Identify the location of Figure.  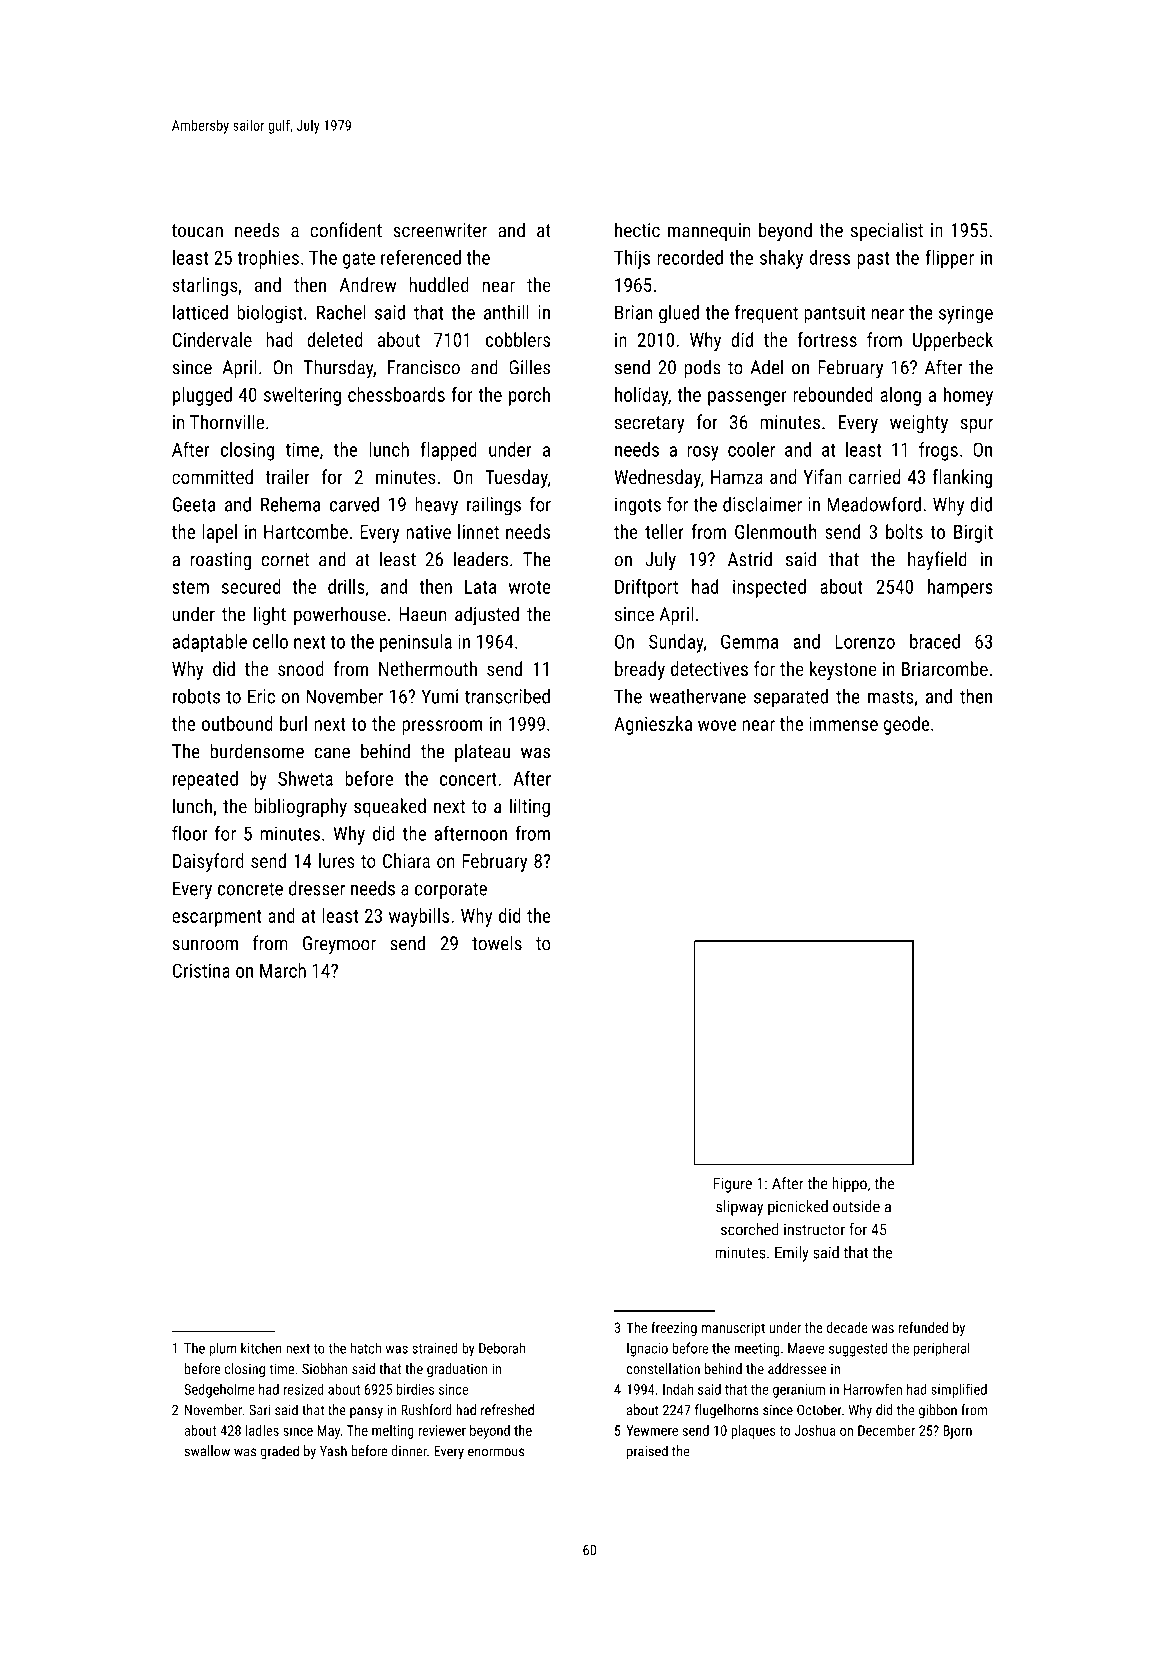
(733, 1185).
